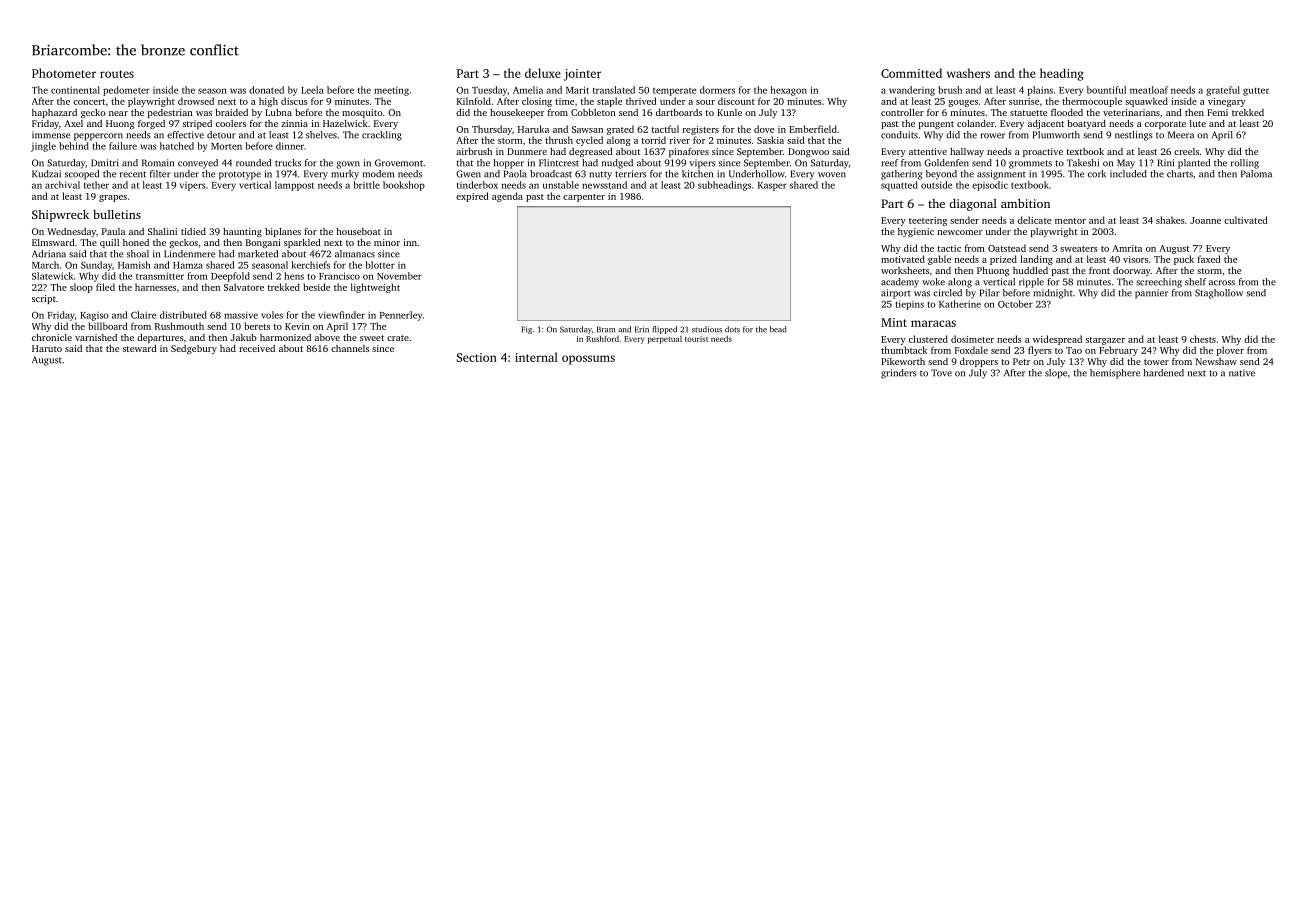 This document has height=924, width=1308. Describe the element at coordinates (1126, 164) in the document. I see `May` at that location.
